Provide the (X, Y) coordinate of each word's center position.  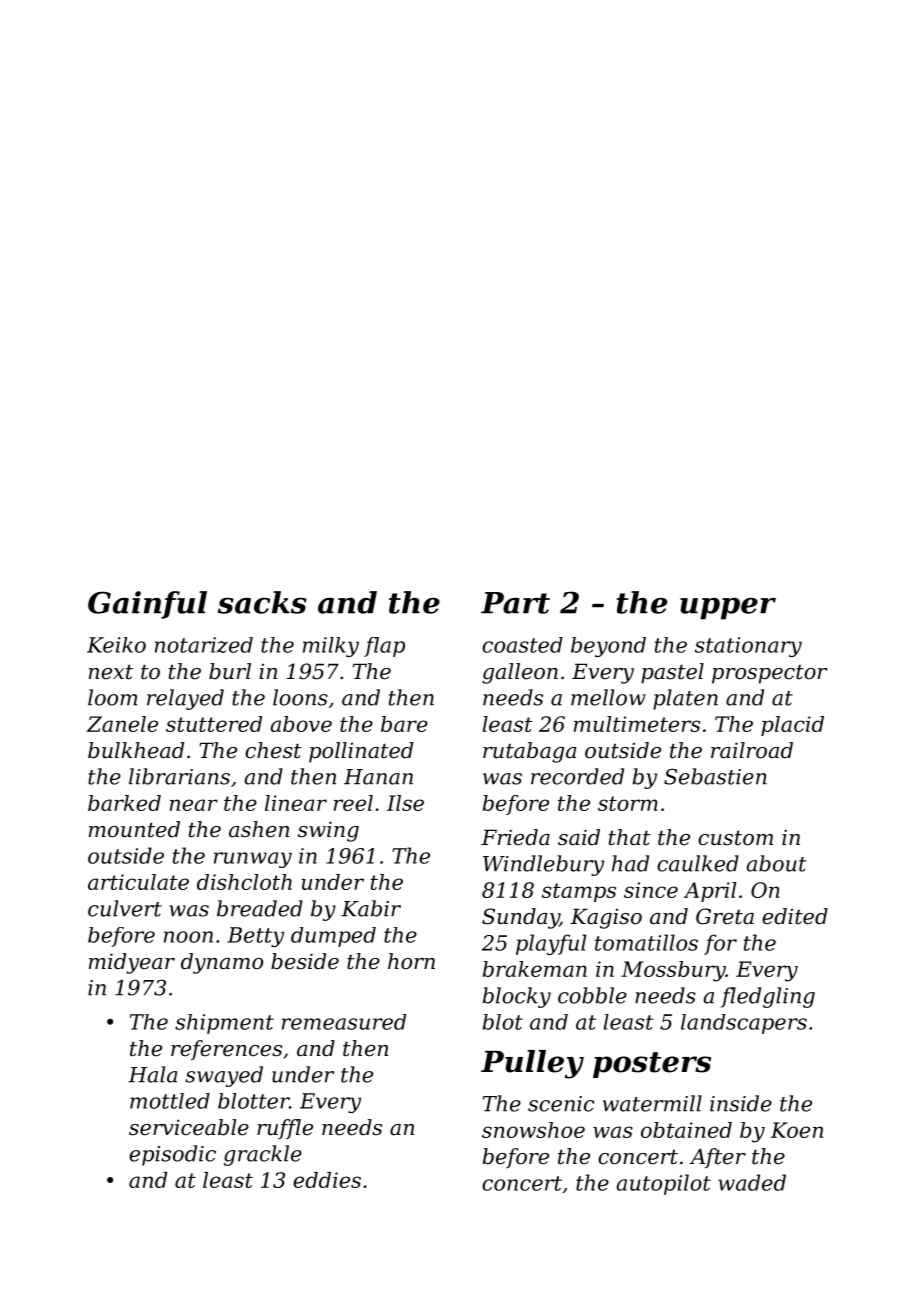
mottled (170, 1101)
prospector (769, 674)
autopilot (663, 1184)
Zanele (122, 724)
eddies (327, 1180)
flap (384, 647)
